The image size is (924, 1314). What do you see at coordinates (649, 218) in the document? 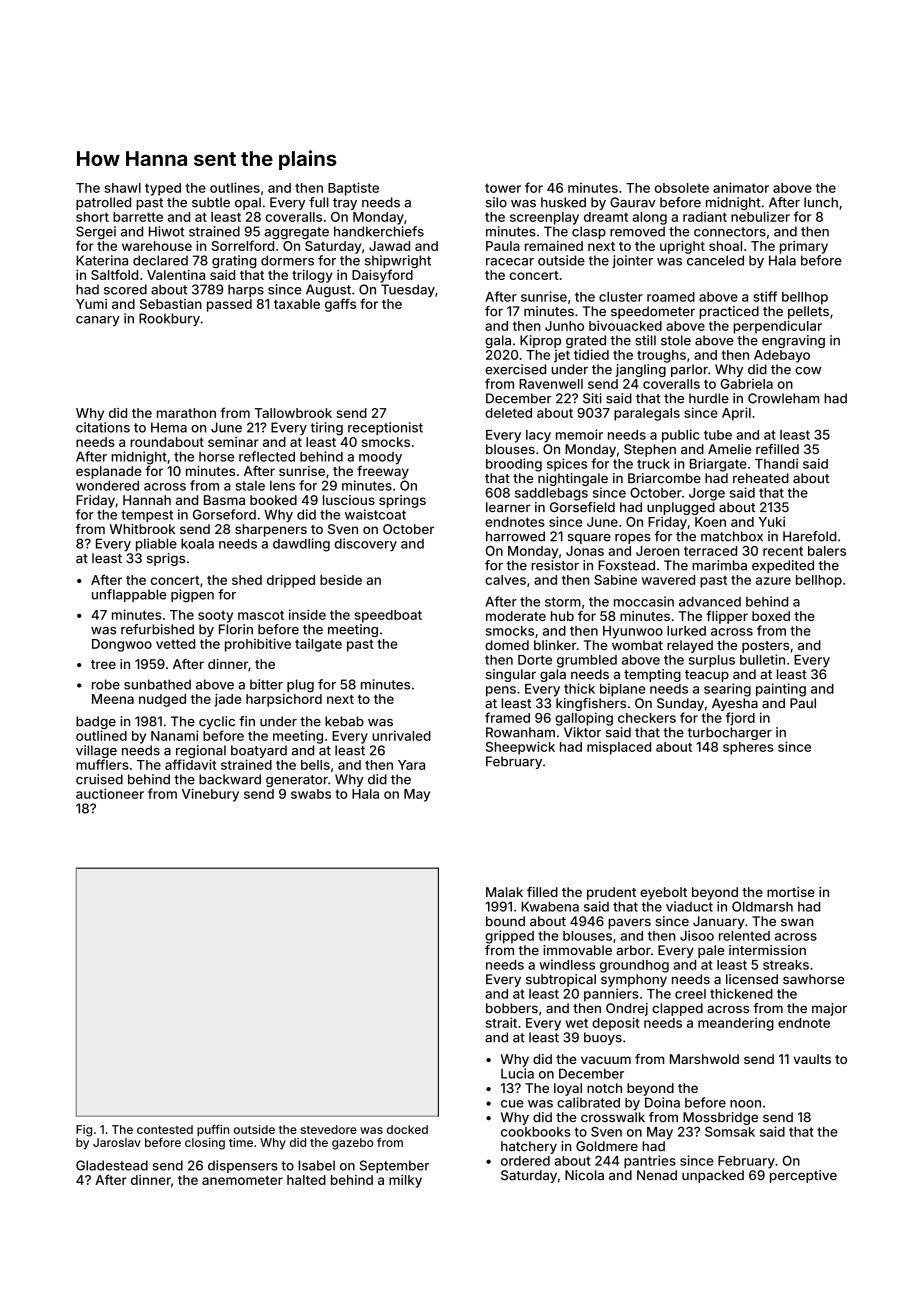
I see `along` at bounding box center [649, 218].
